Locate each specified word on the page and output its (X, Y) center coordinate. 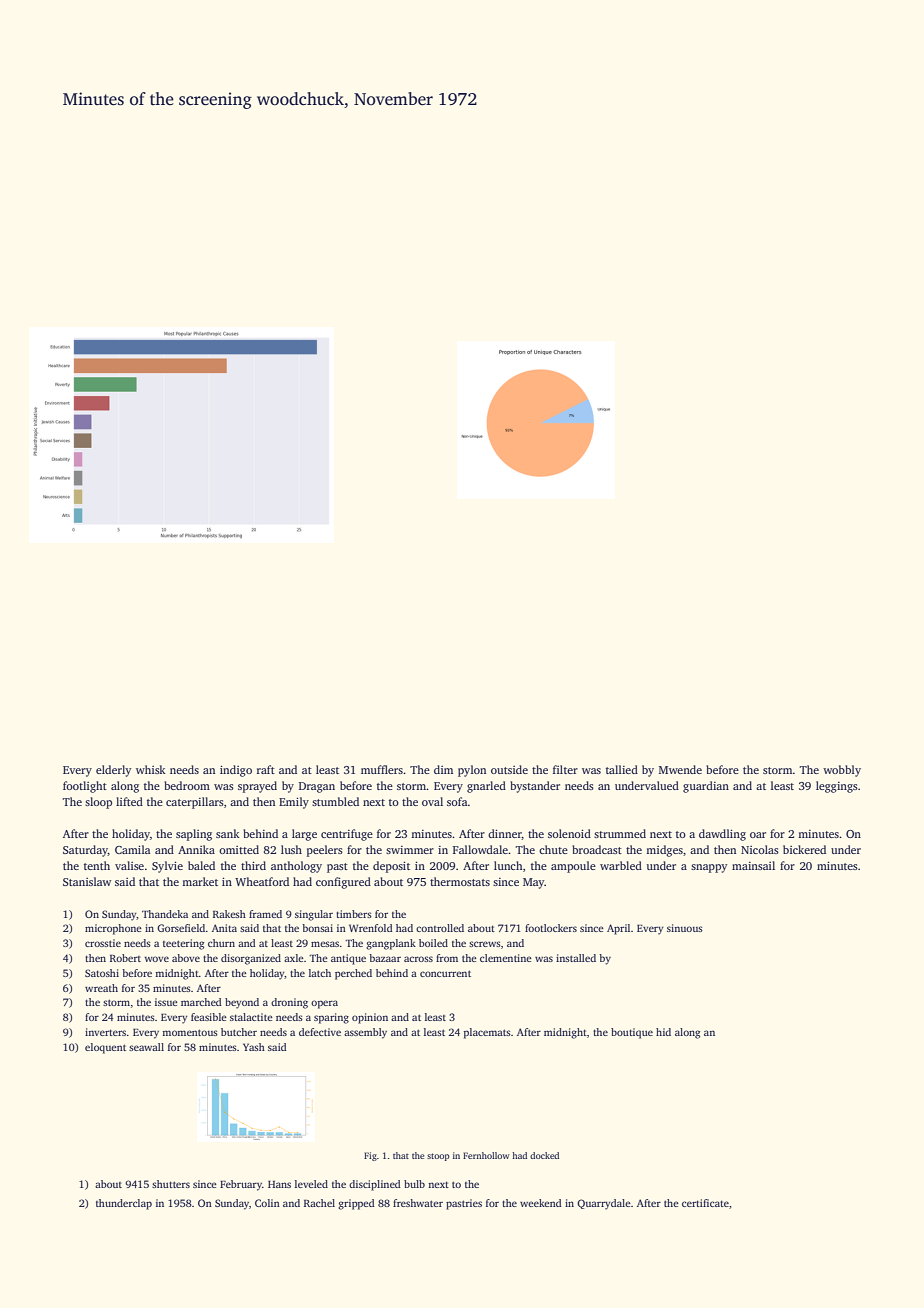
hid (663, 1032)
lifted (129, 801)
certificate (705, 1203)
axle (294, 958)
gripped (356, 1204)
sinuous (685, 928)
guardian (706, 787)
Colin (267, 1203)
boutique (632, 1033)
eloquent (105, 1048)
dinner (505, 834)
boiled (433, 943)
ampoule (573, 867)
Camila (133, 849)
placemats (487, 1033)
